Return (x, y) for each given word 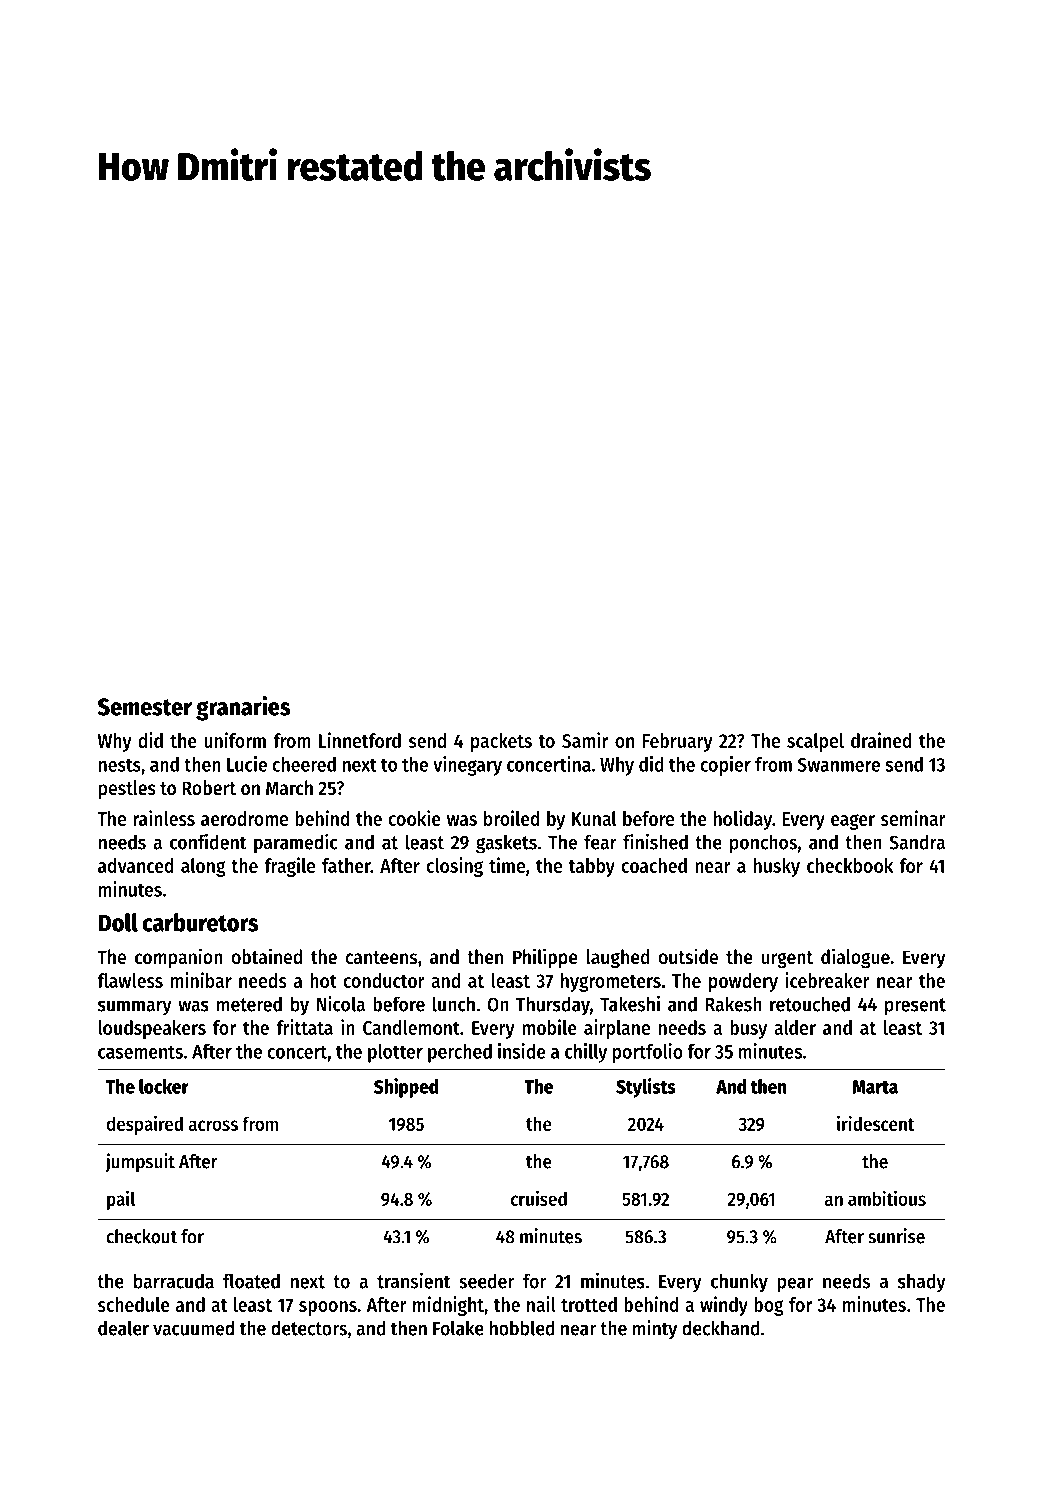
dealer (123, 1328)
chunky (739, 1283)
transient (414, 1281)
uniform (235, 740)
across (213, 1125)
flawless (130, 980)
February (677, 742)
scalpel (815, 742)
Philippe (545, 958)
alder (795, 1027)
